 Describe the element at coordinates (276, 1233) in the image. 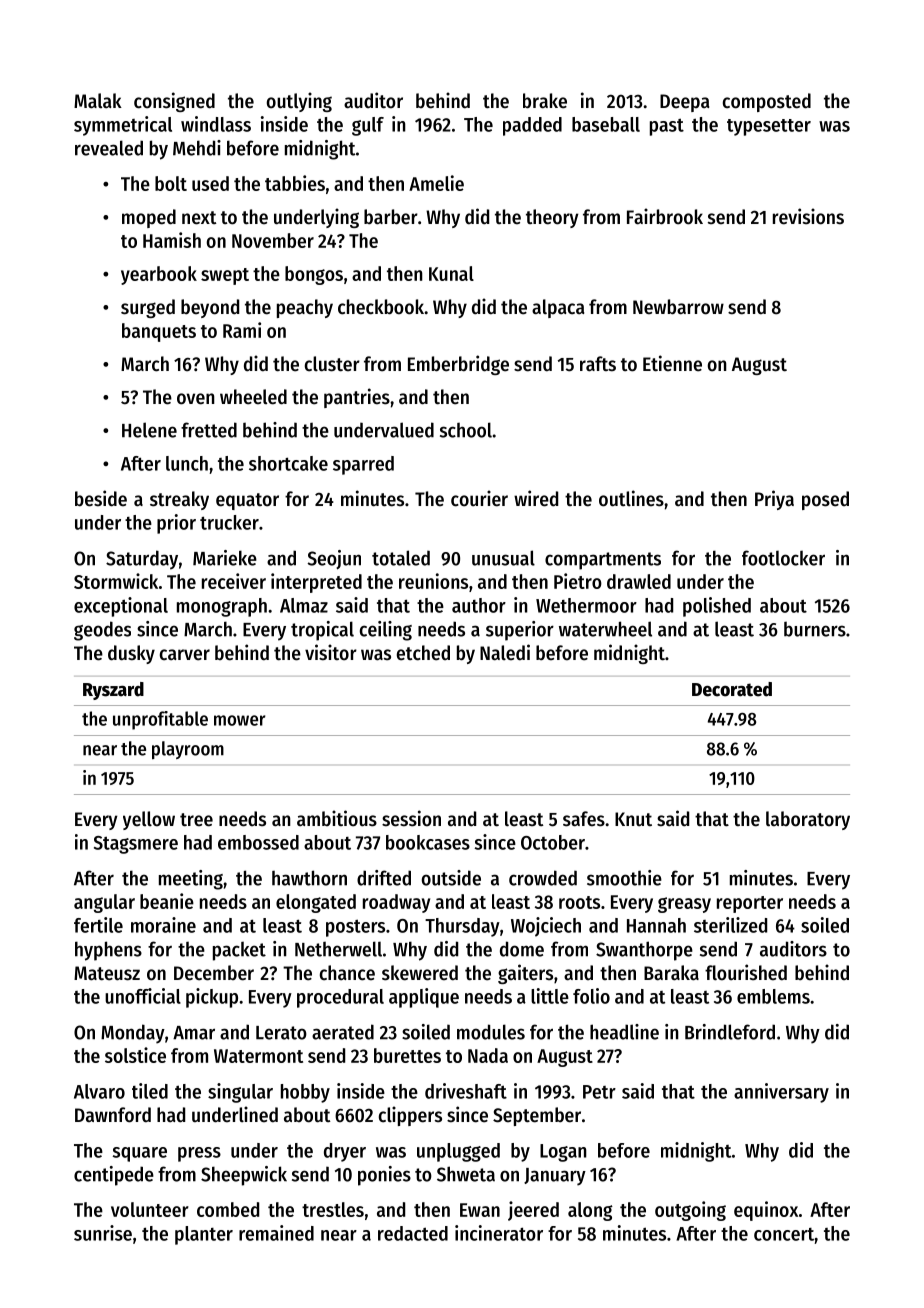

I see `remained` at that location.
